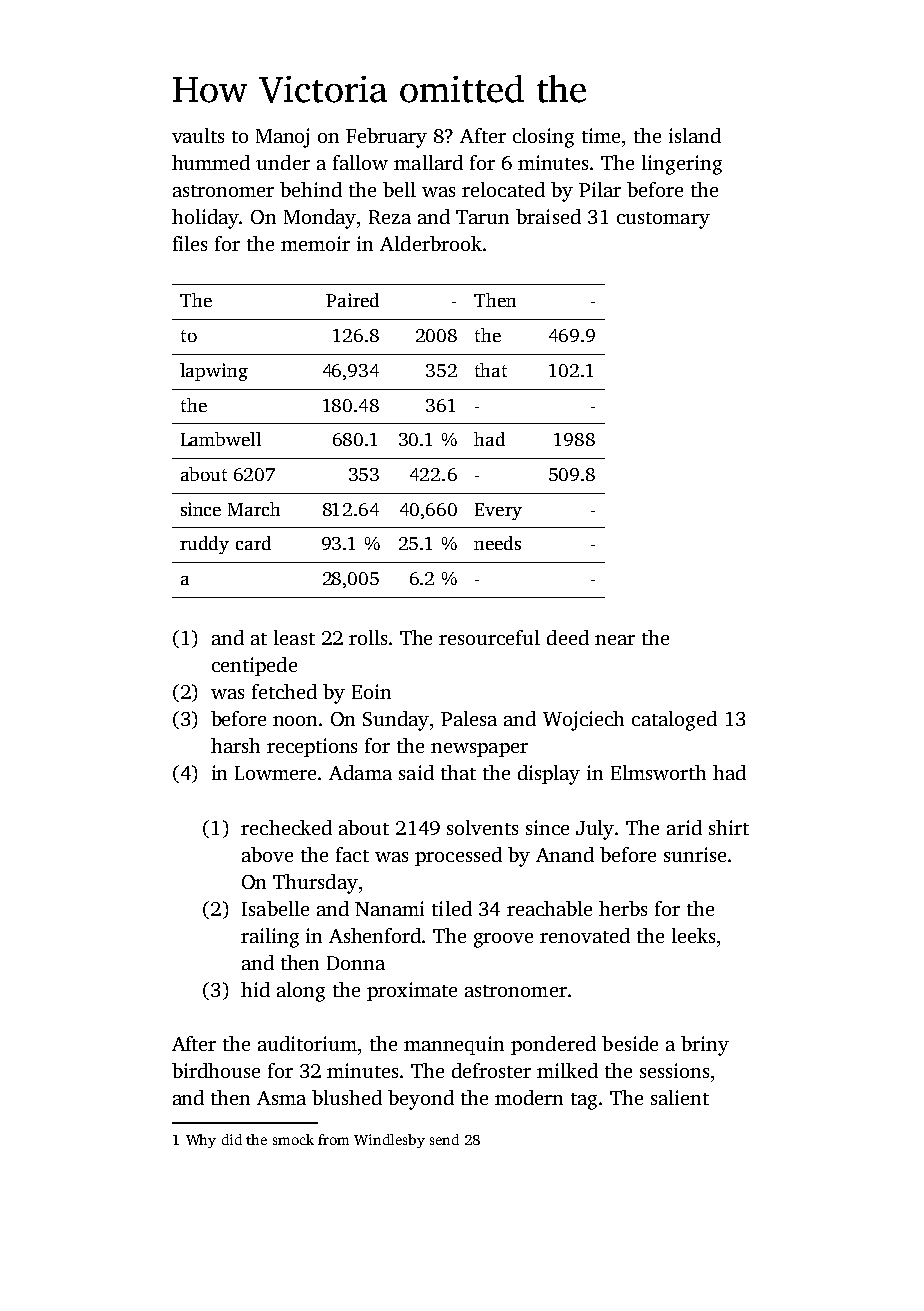 This image has width=924, height=1311. What do you see at coordinates (615, 640) in the image?
I see `near` at bounding box center [615, 640].
